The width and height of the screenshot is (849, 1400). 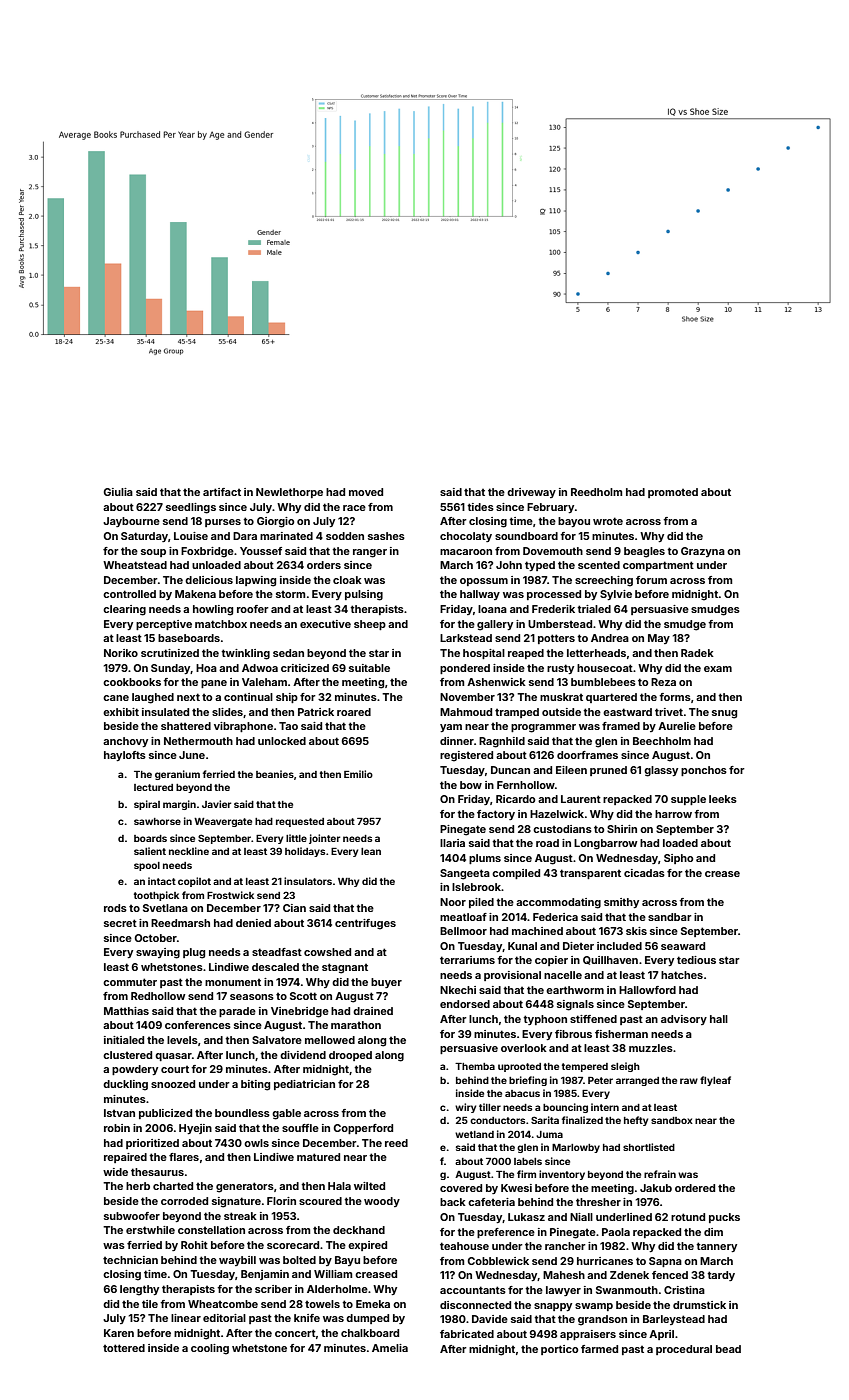 What do you see at coordinates (139, 1290) in the screenshot?
I see `lengthy` at bounding box center [139, 1290].
